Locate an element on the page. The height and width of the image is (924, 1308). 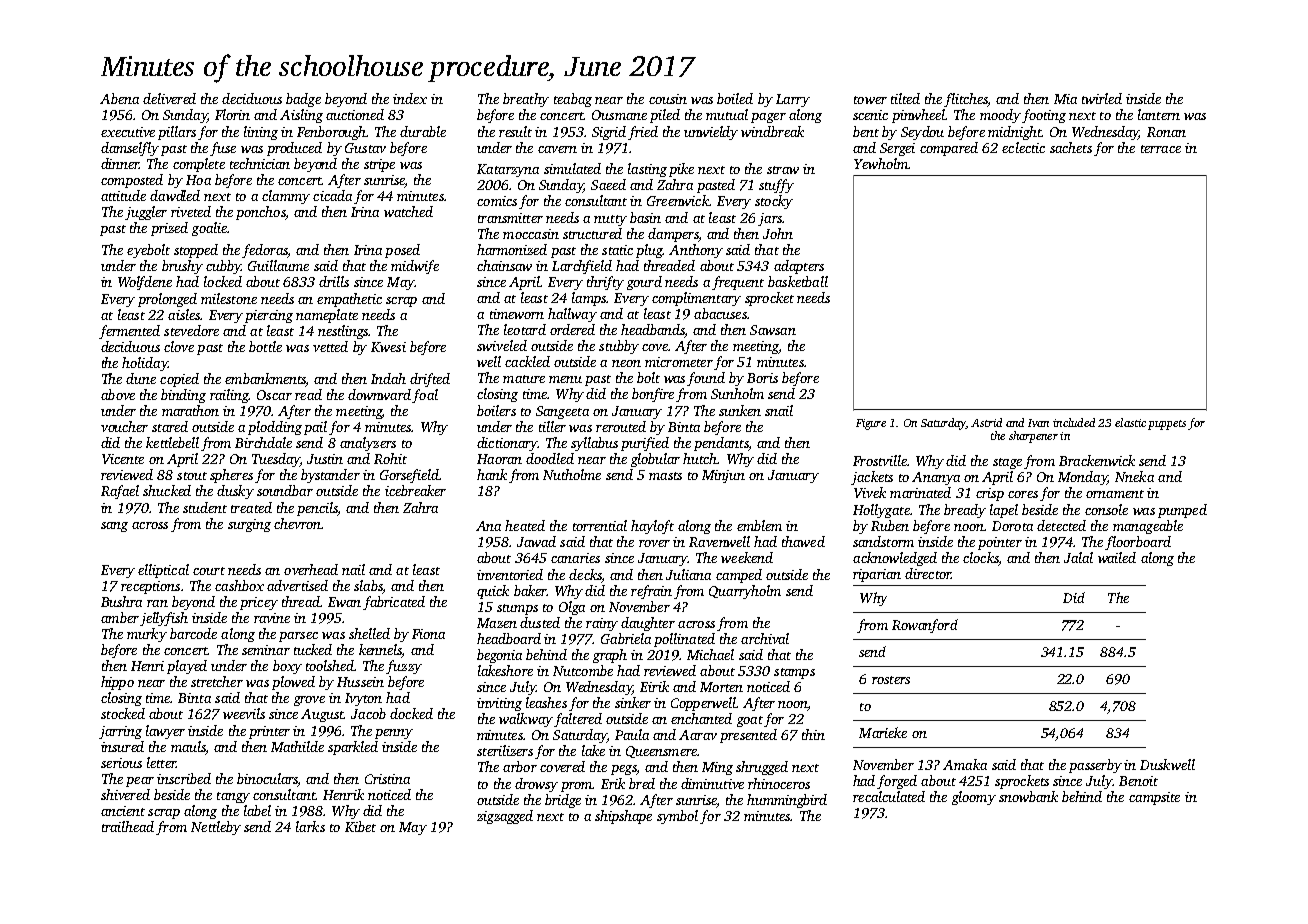
cousin is located at coordinates (668, 99).
